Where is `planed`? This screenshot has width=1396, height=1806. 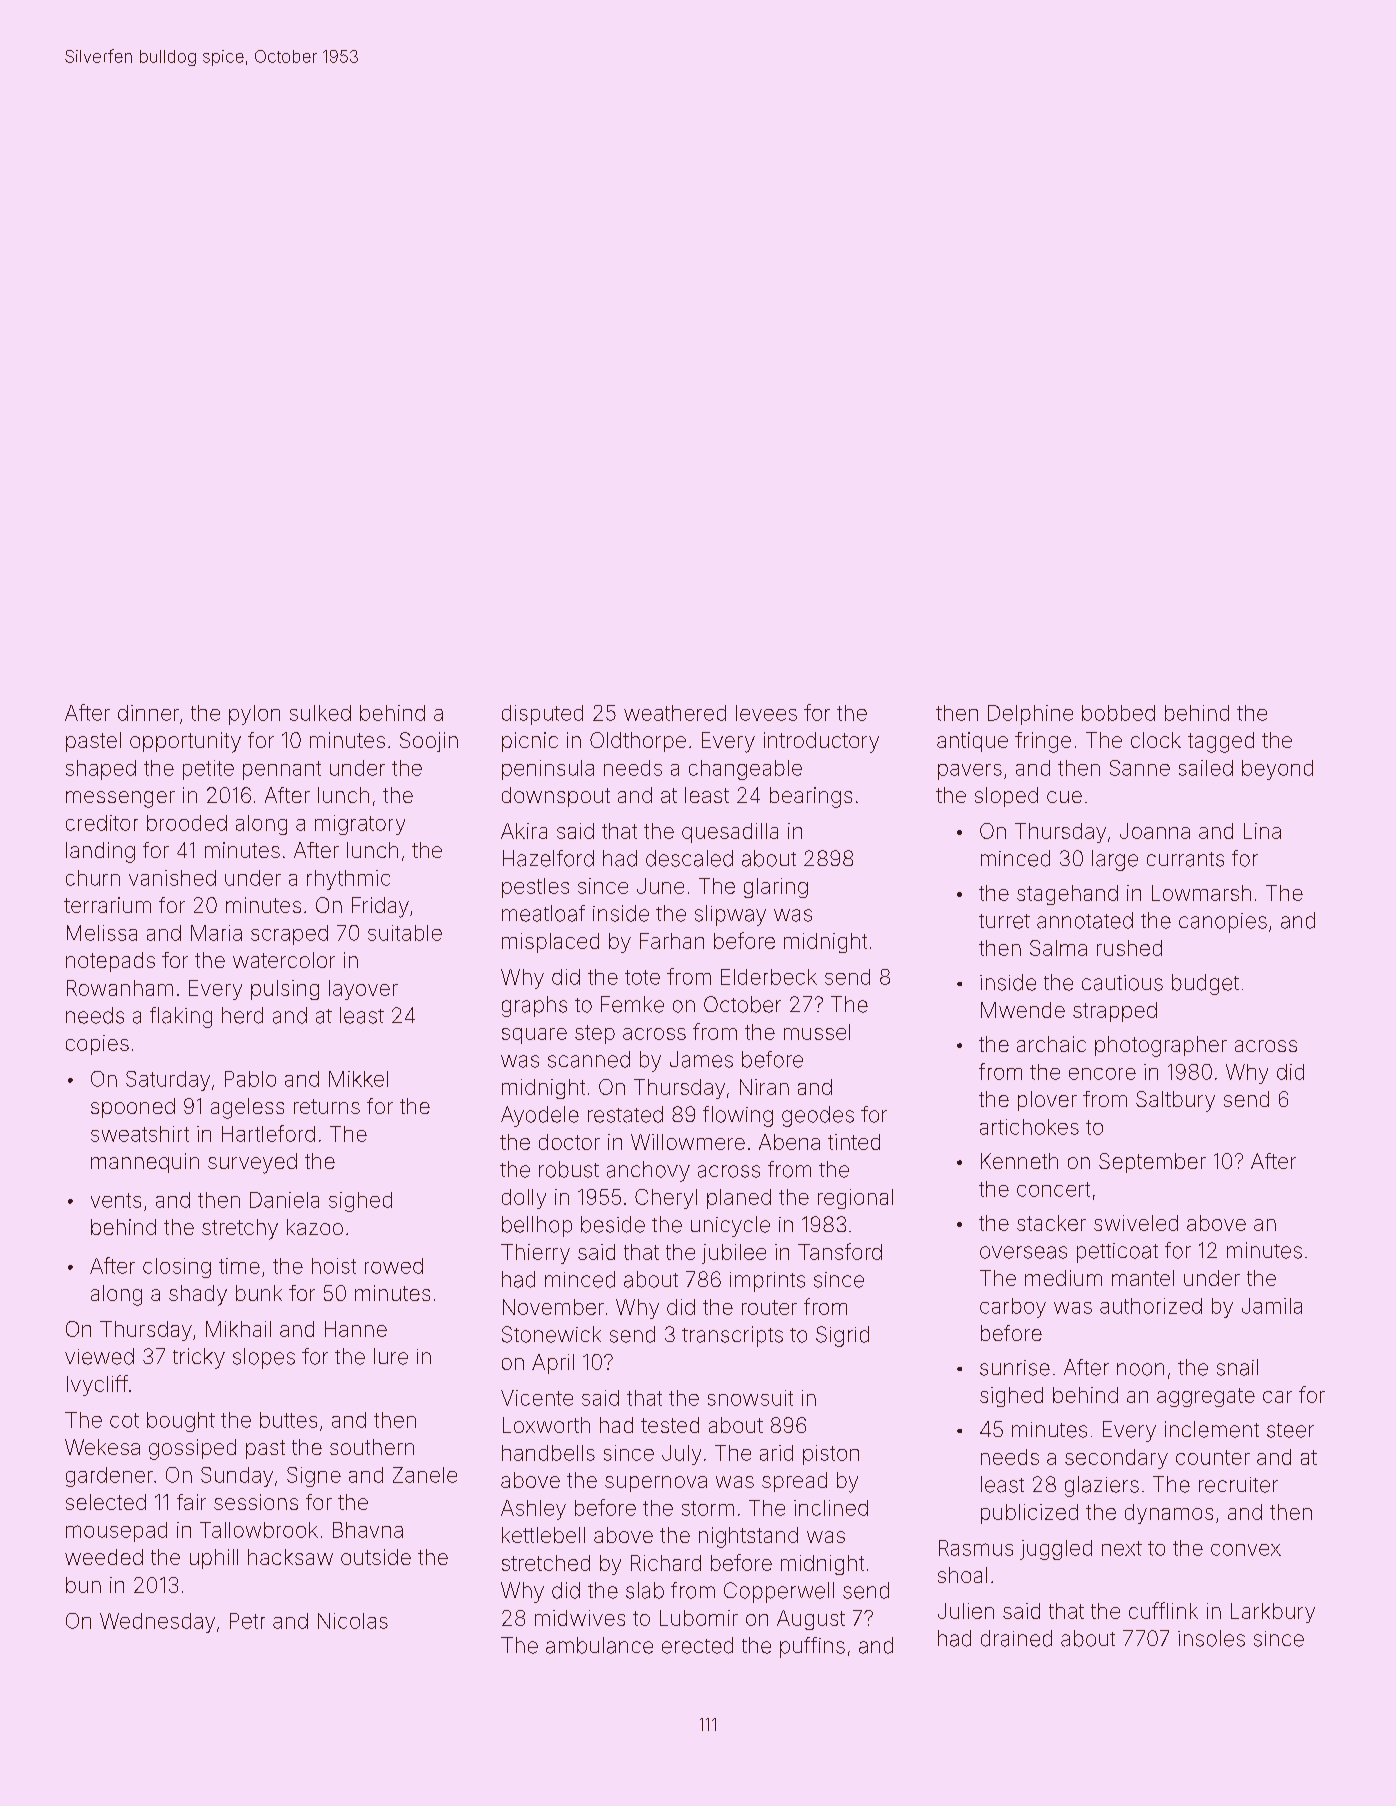 planed is located at coordinates (739, 1199).
